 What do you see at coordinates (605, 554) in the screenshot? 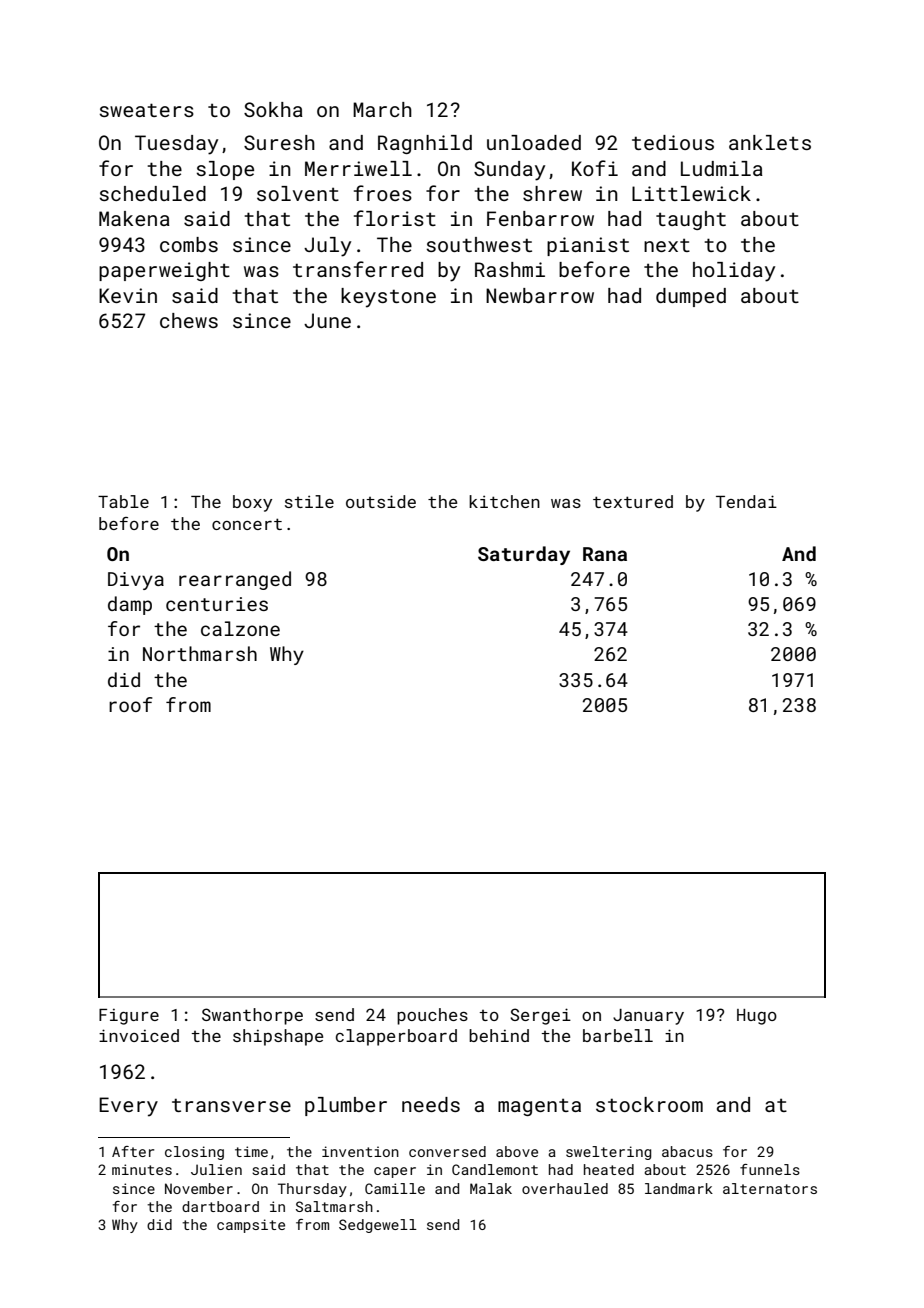
I see `Rana` at bounding box center [605, 554].
